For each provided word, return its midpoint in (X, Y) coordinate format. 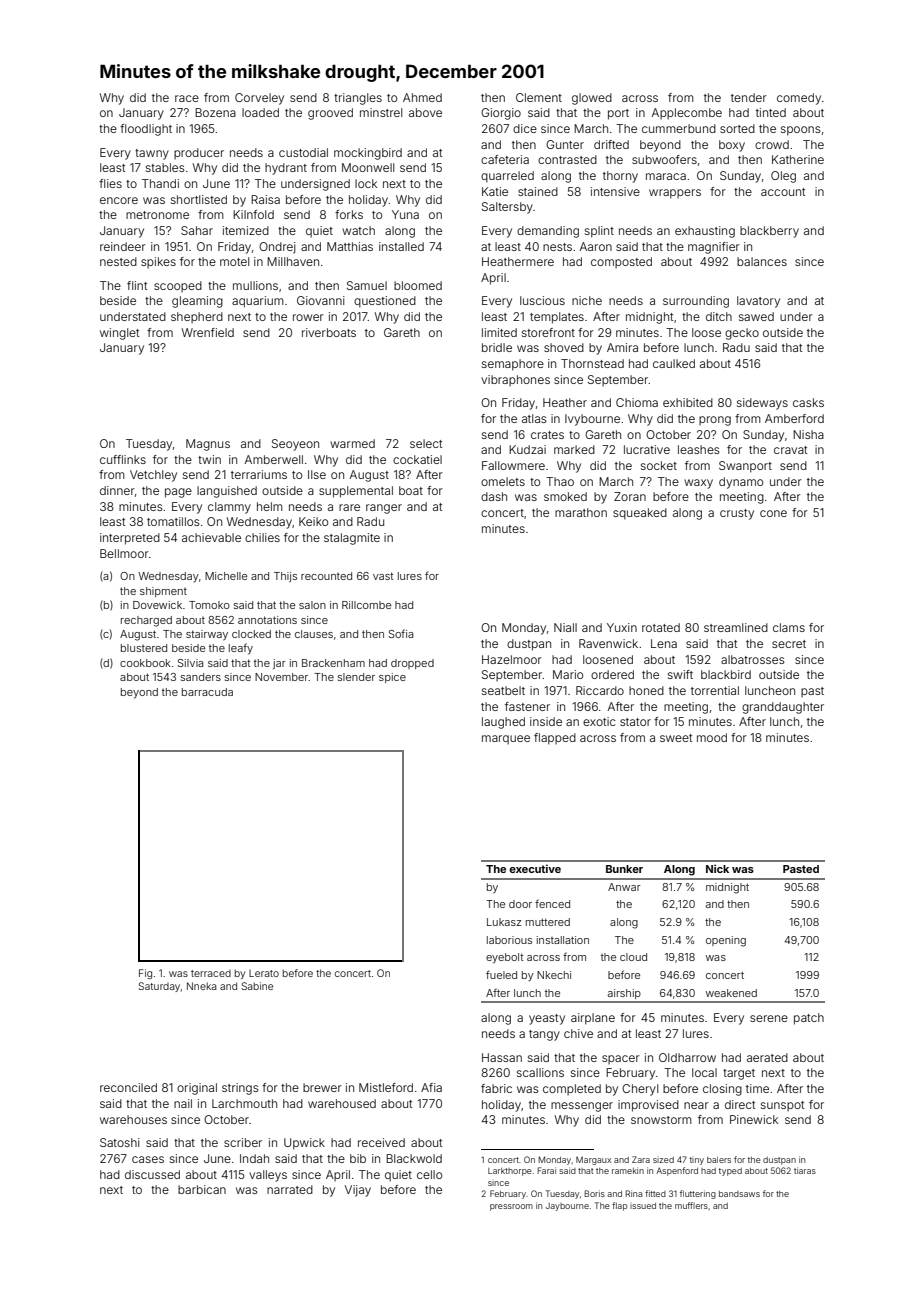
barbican (202, 1189)
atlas (534, 418)
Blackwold (414, 1158)
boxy (732, 146)
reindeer (123, 246)
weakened (731, 993)
